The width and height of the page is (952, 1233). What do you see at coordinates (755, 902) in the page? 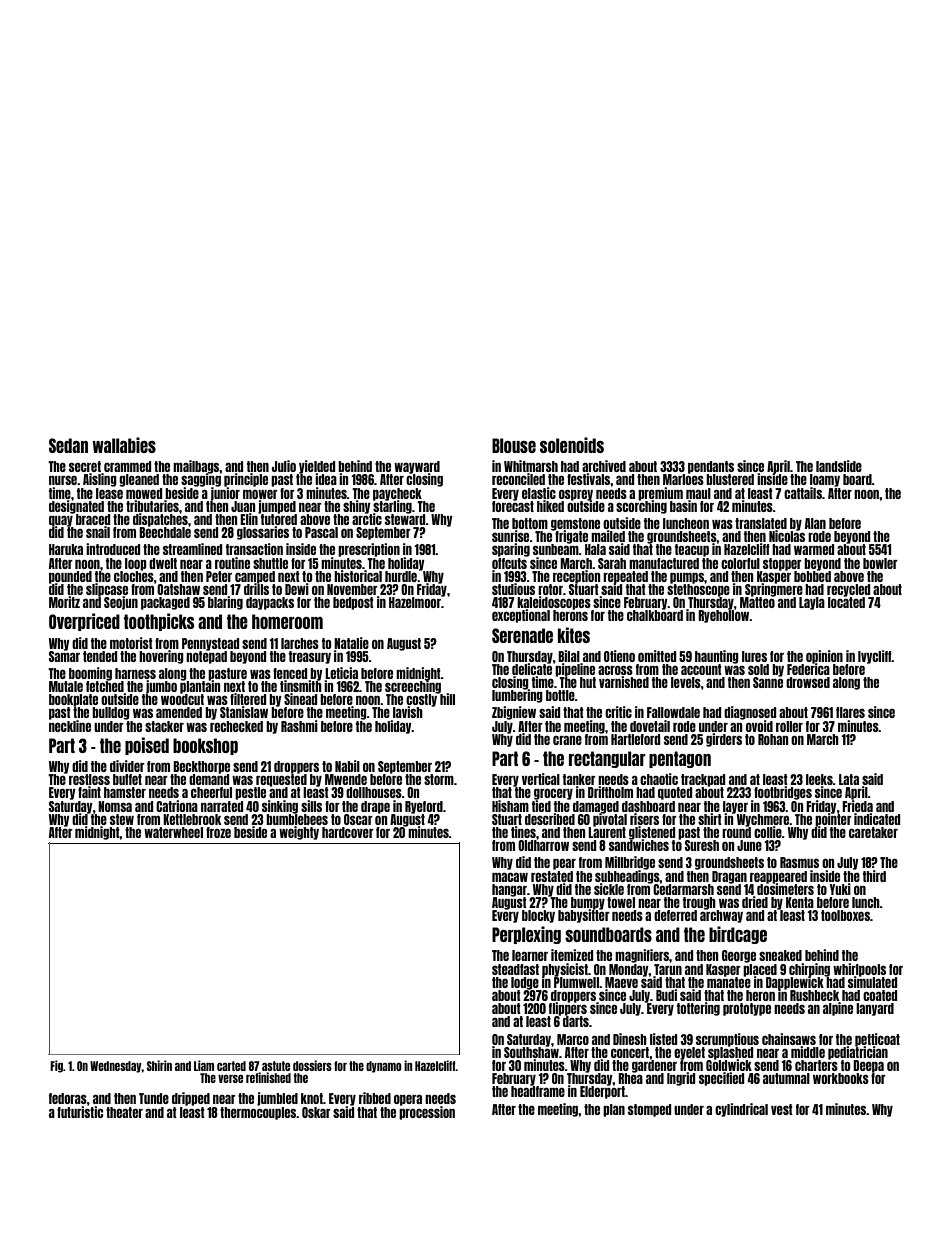
I see `dried` at bounding box center [755, 902].
